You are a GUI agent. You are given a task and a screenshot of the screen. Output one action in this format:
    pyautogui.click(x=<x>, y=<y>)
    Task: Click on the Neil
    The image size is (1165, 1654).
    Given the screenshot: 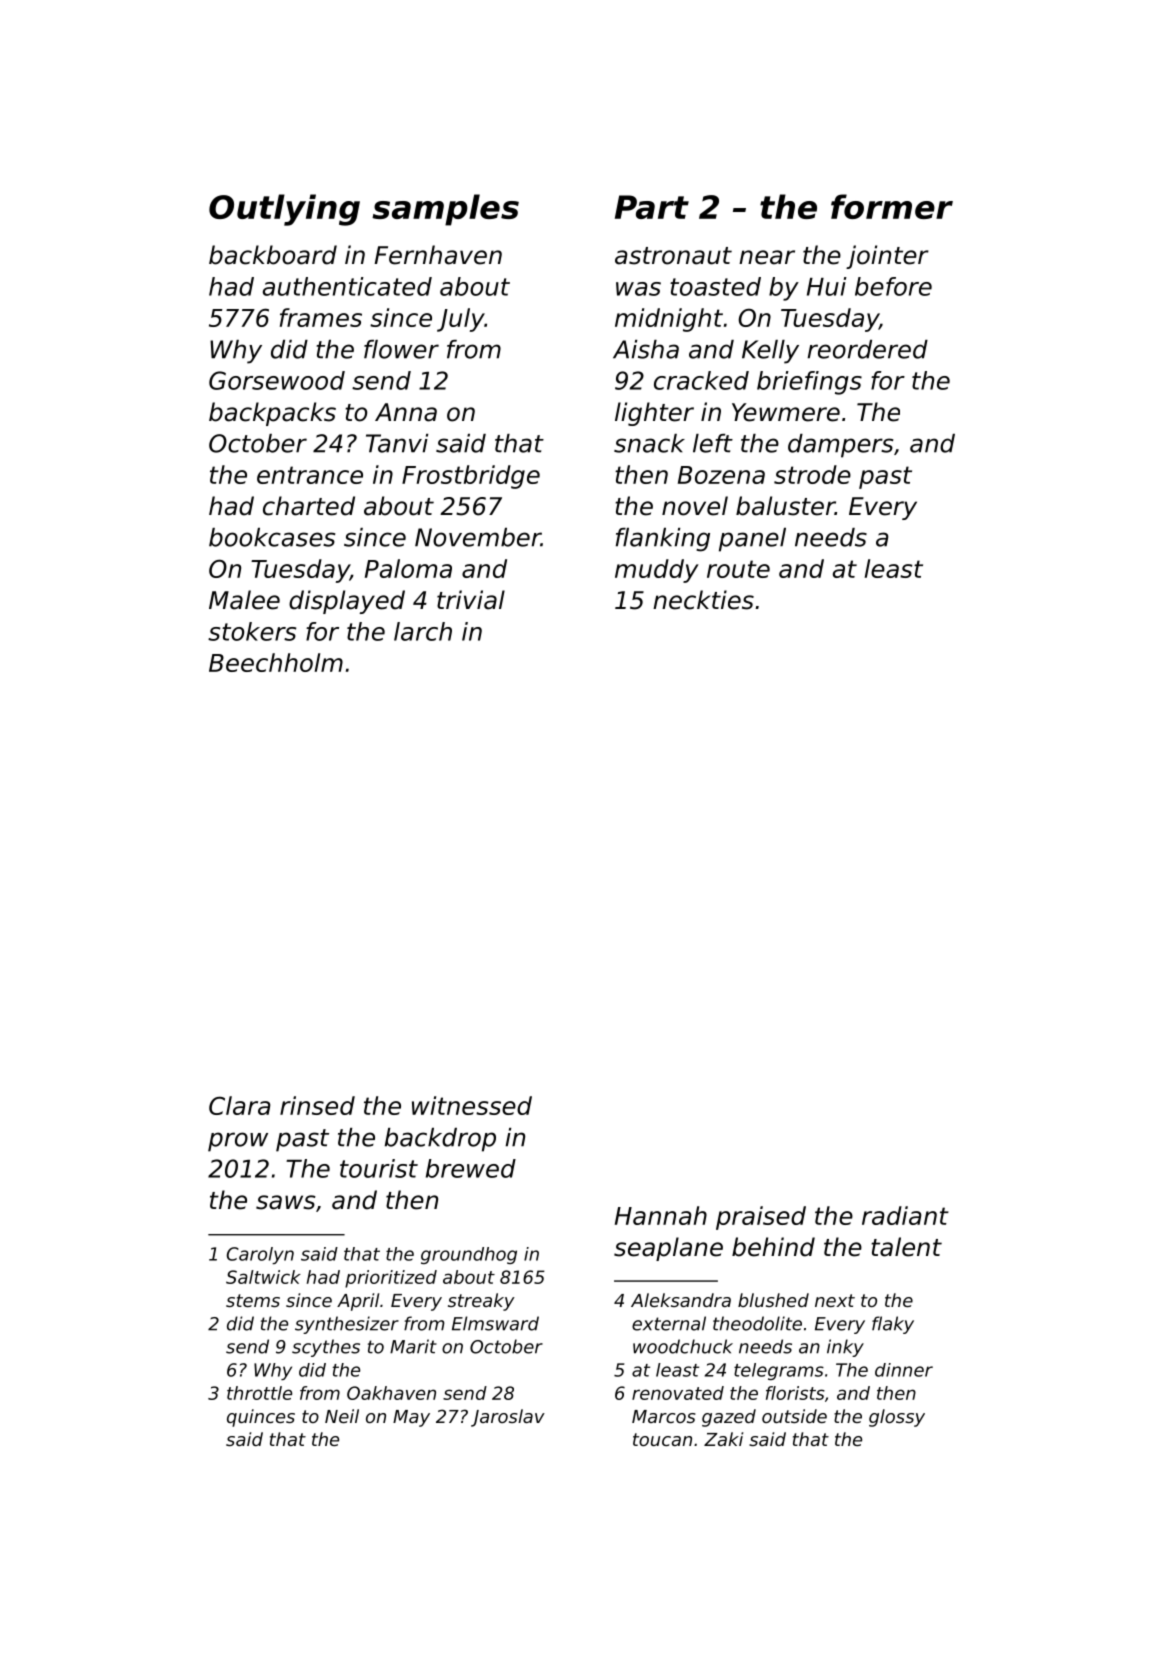 What is the action you would take?
    pyautogui.click(x=342, y=1416)
